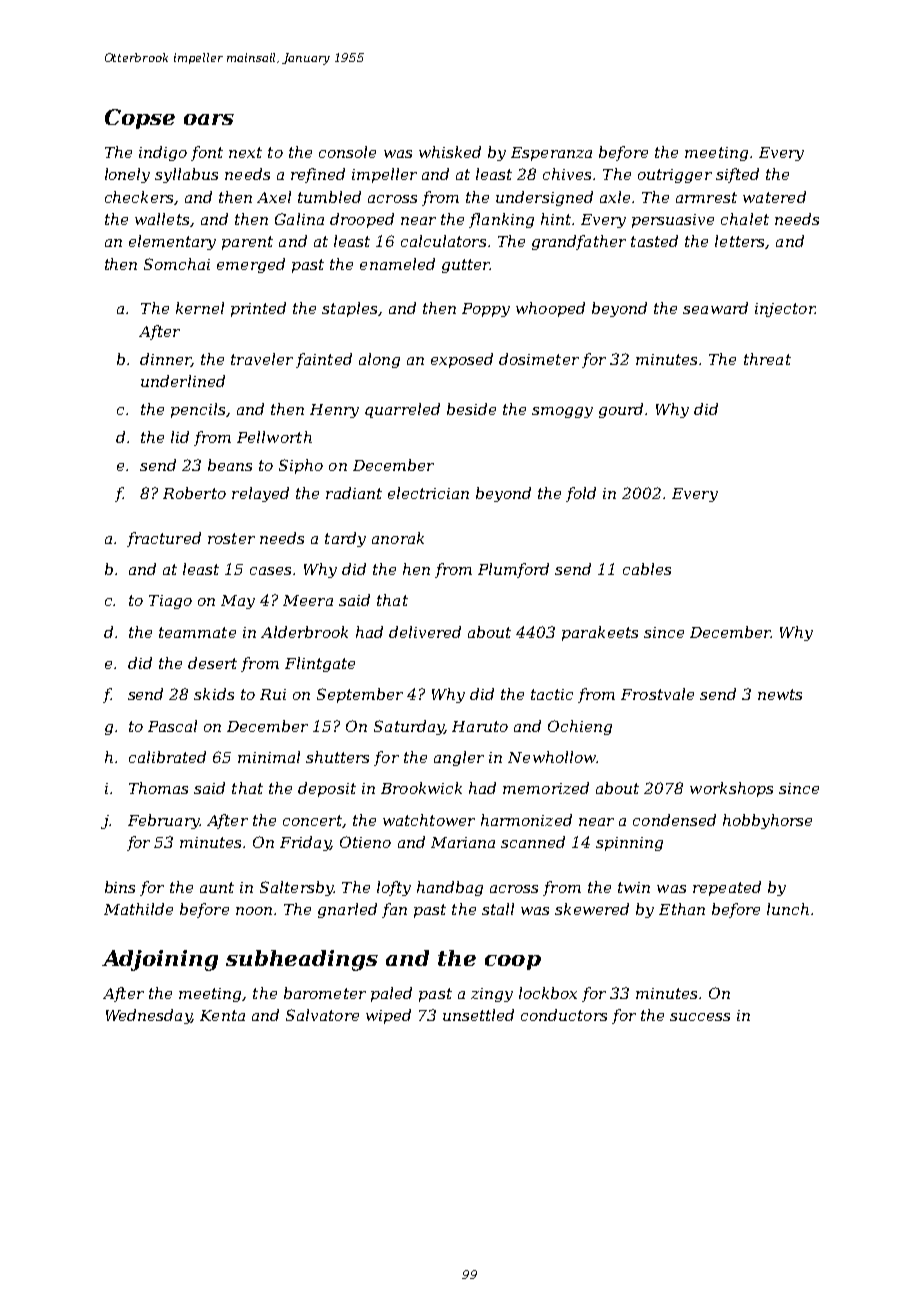 This screenshot has width=924, height=1308. What do you see at coordinates (274, 197) in the screenshot?
I see `Axel` at bounding box center [274, 197].
